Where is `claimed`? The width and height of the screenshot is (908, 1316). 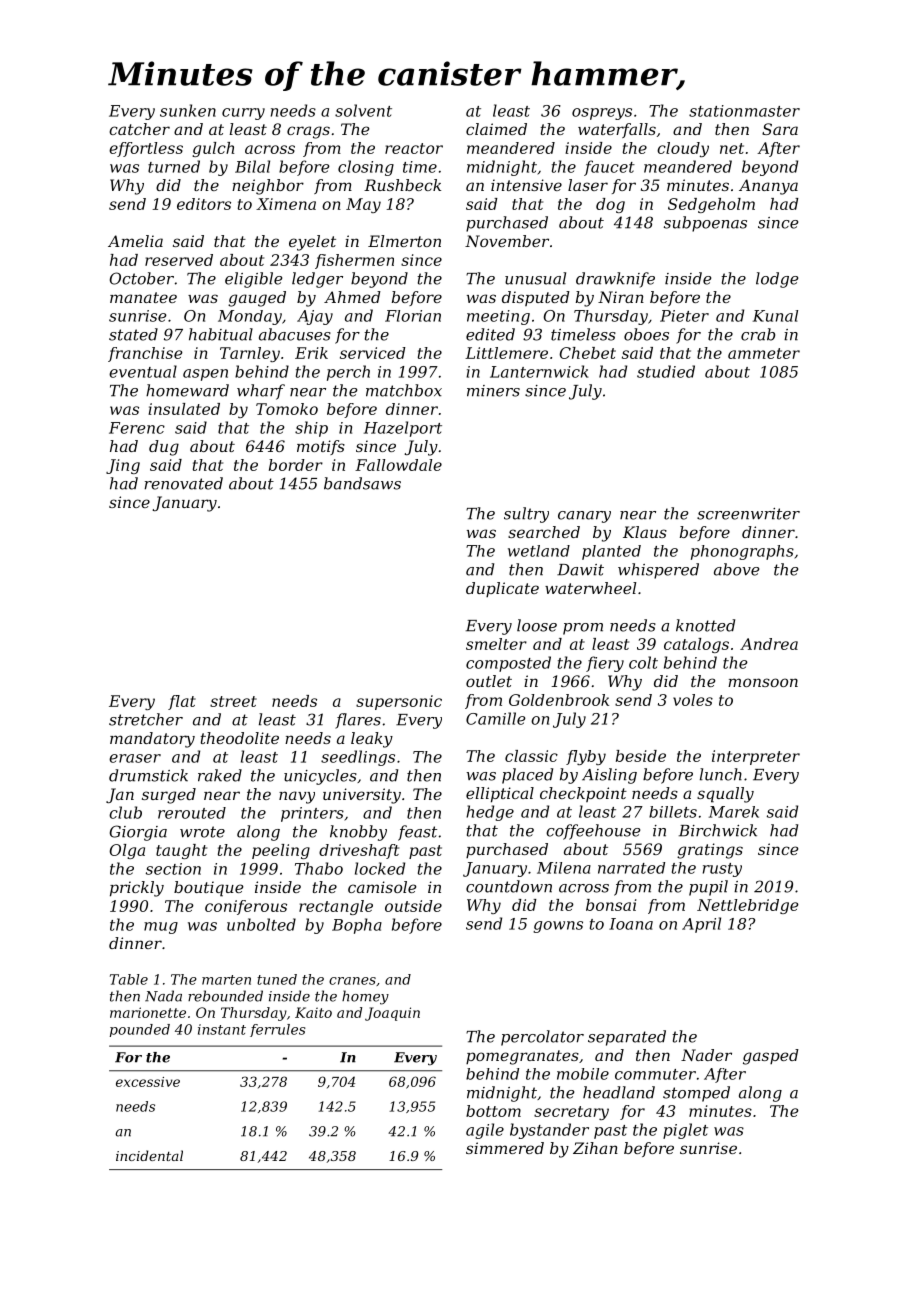
claimed is located at coordinates (496, 129).
